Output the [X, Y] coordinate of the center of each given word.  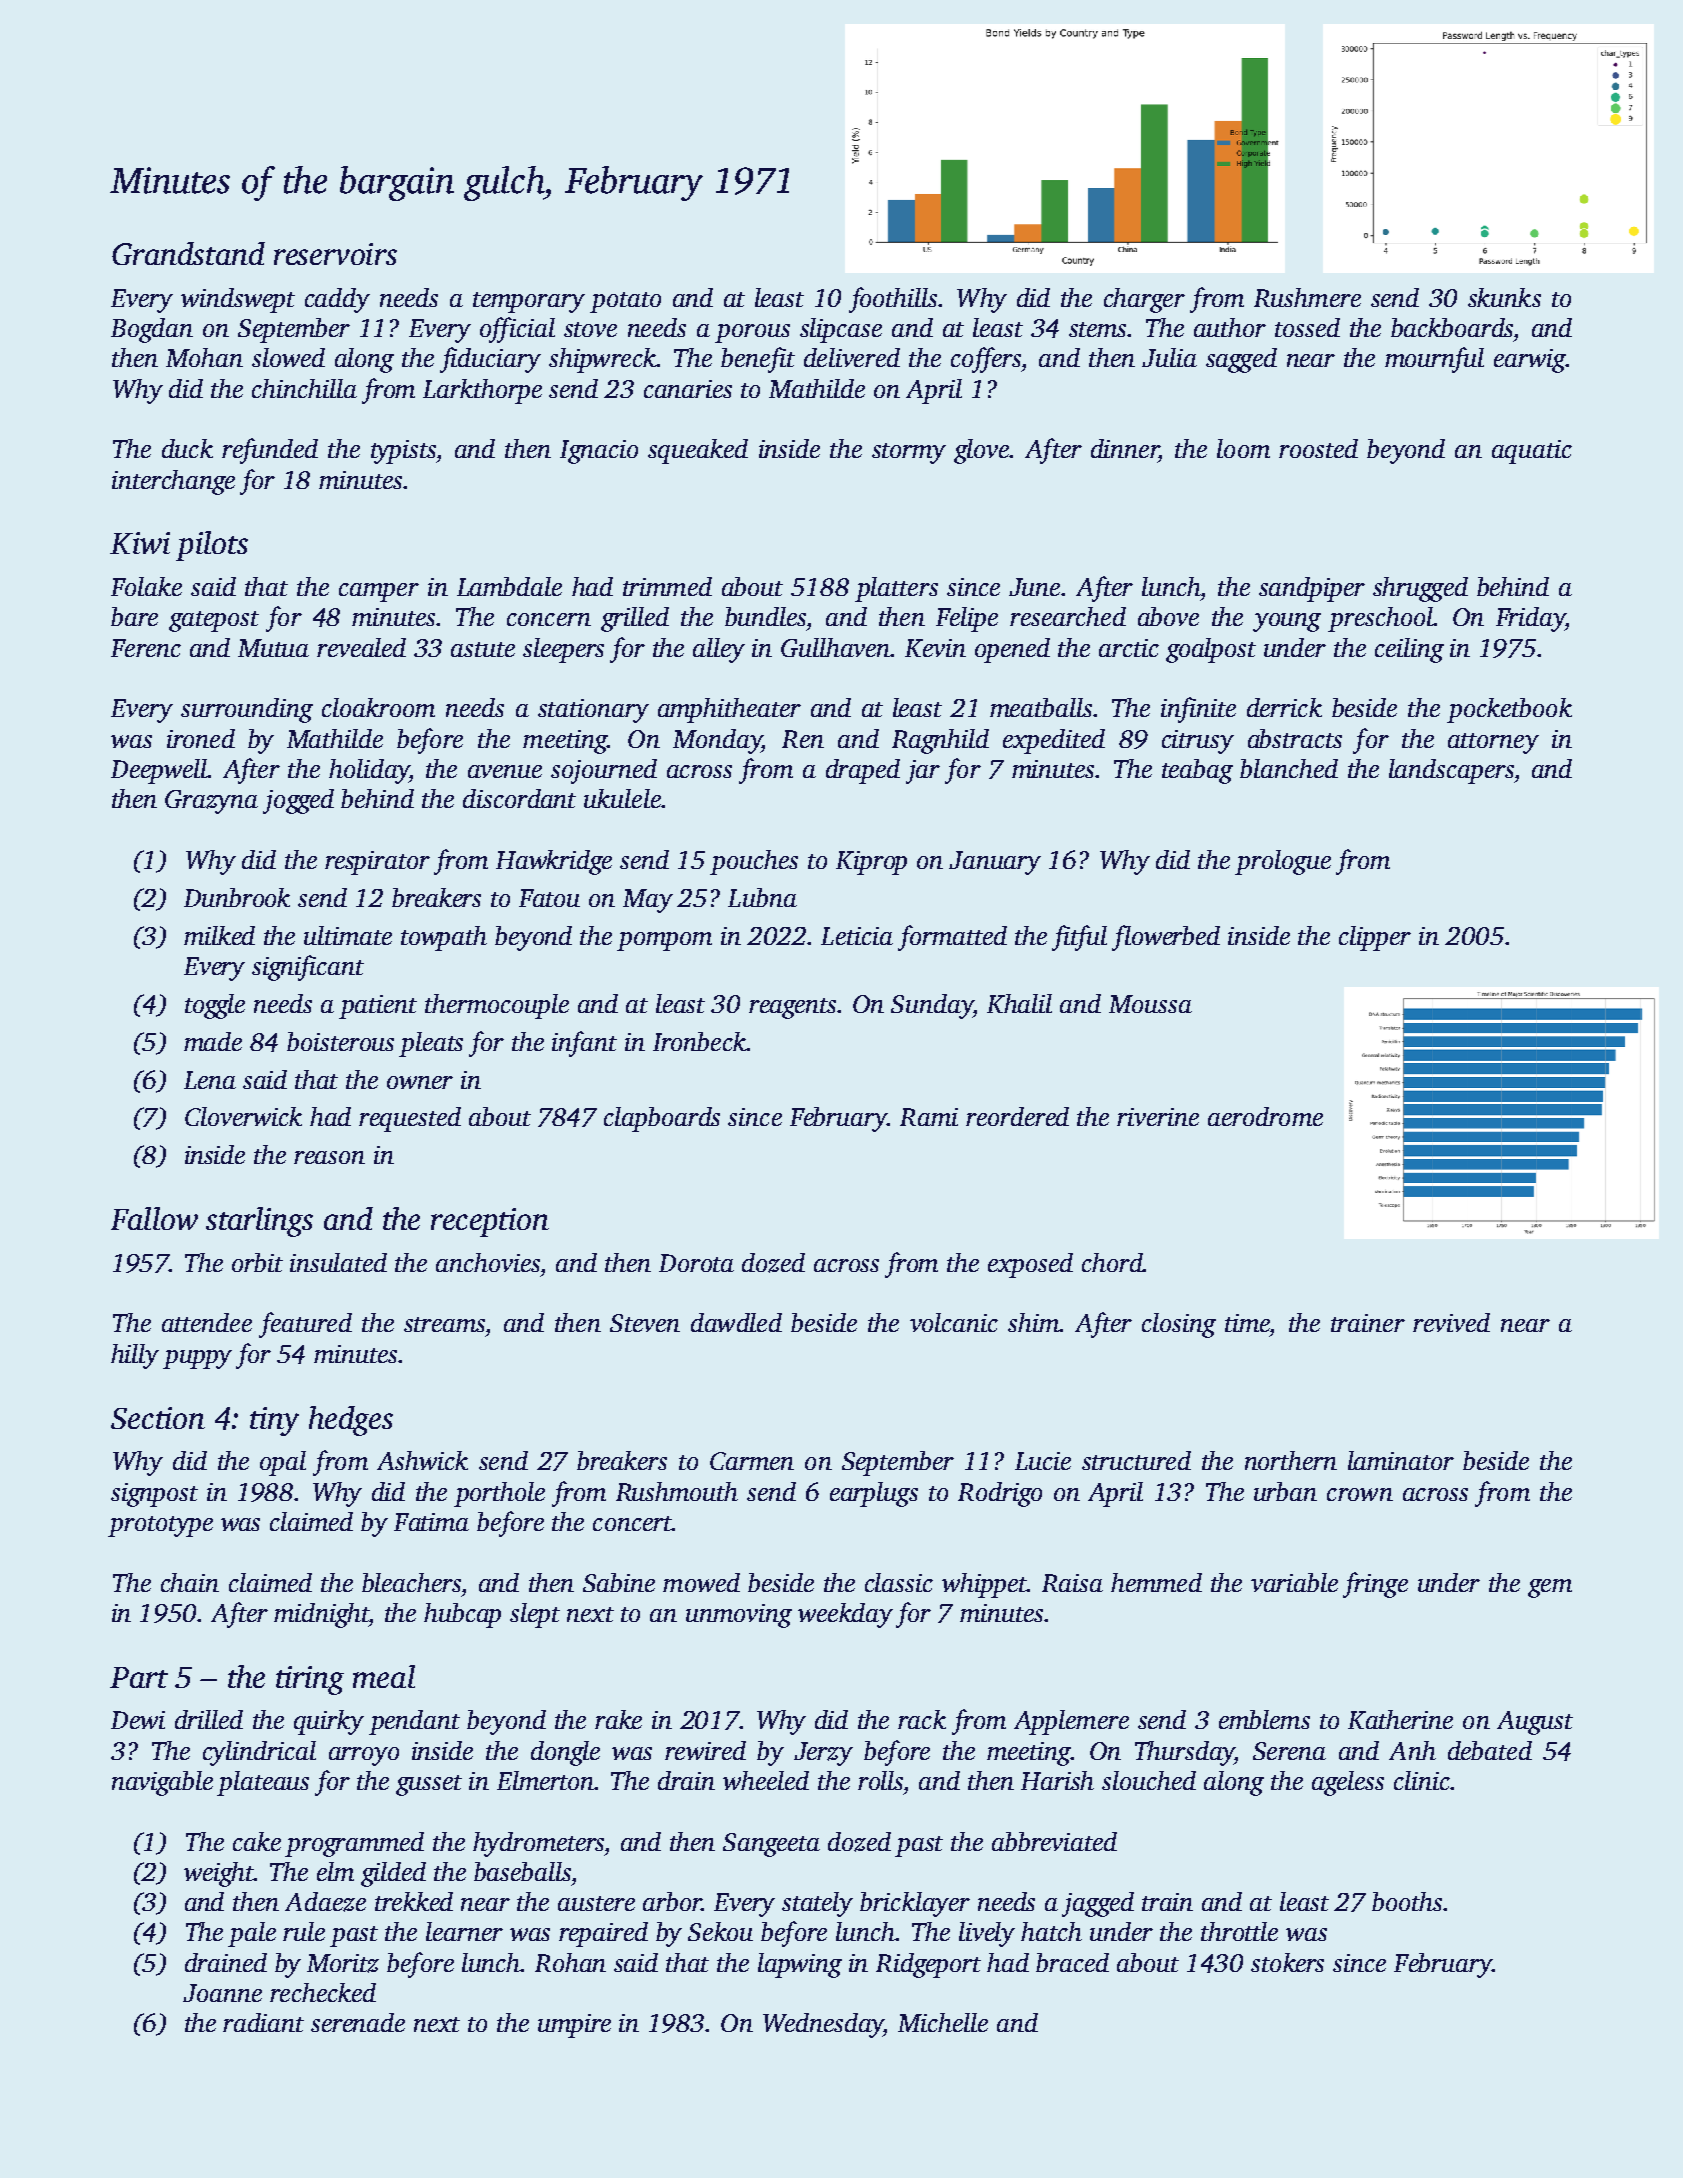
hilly [135, 1356]
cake [257, 1841]
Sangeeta [771, 1845]
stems [1097, 329]
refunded [270, 451]
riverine [1158, 1117]
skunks [1504, 297]
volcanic [954, 1322]
